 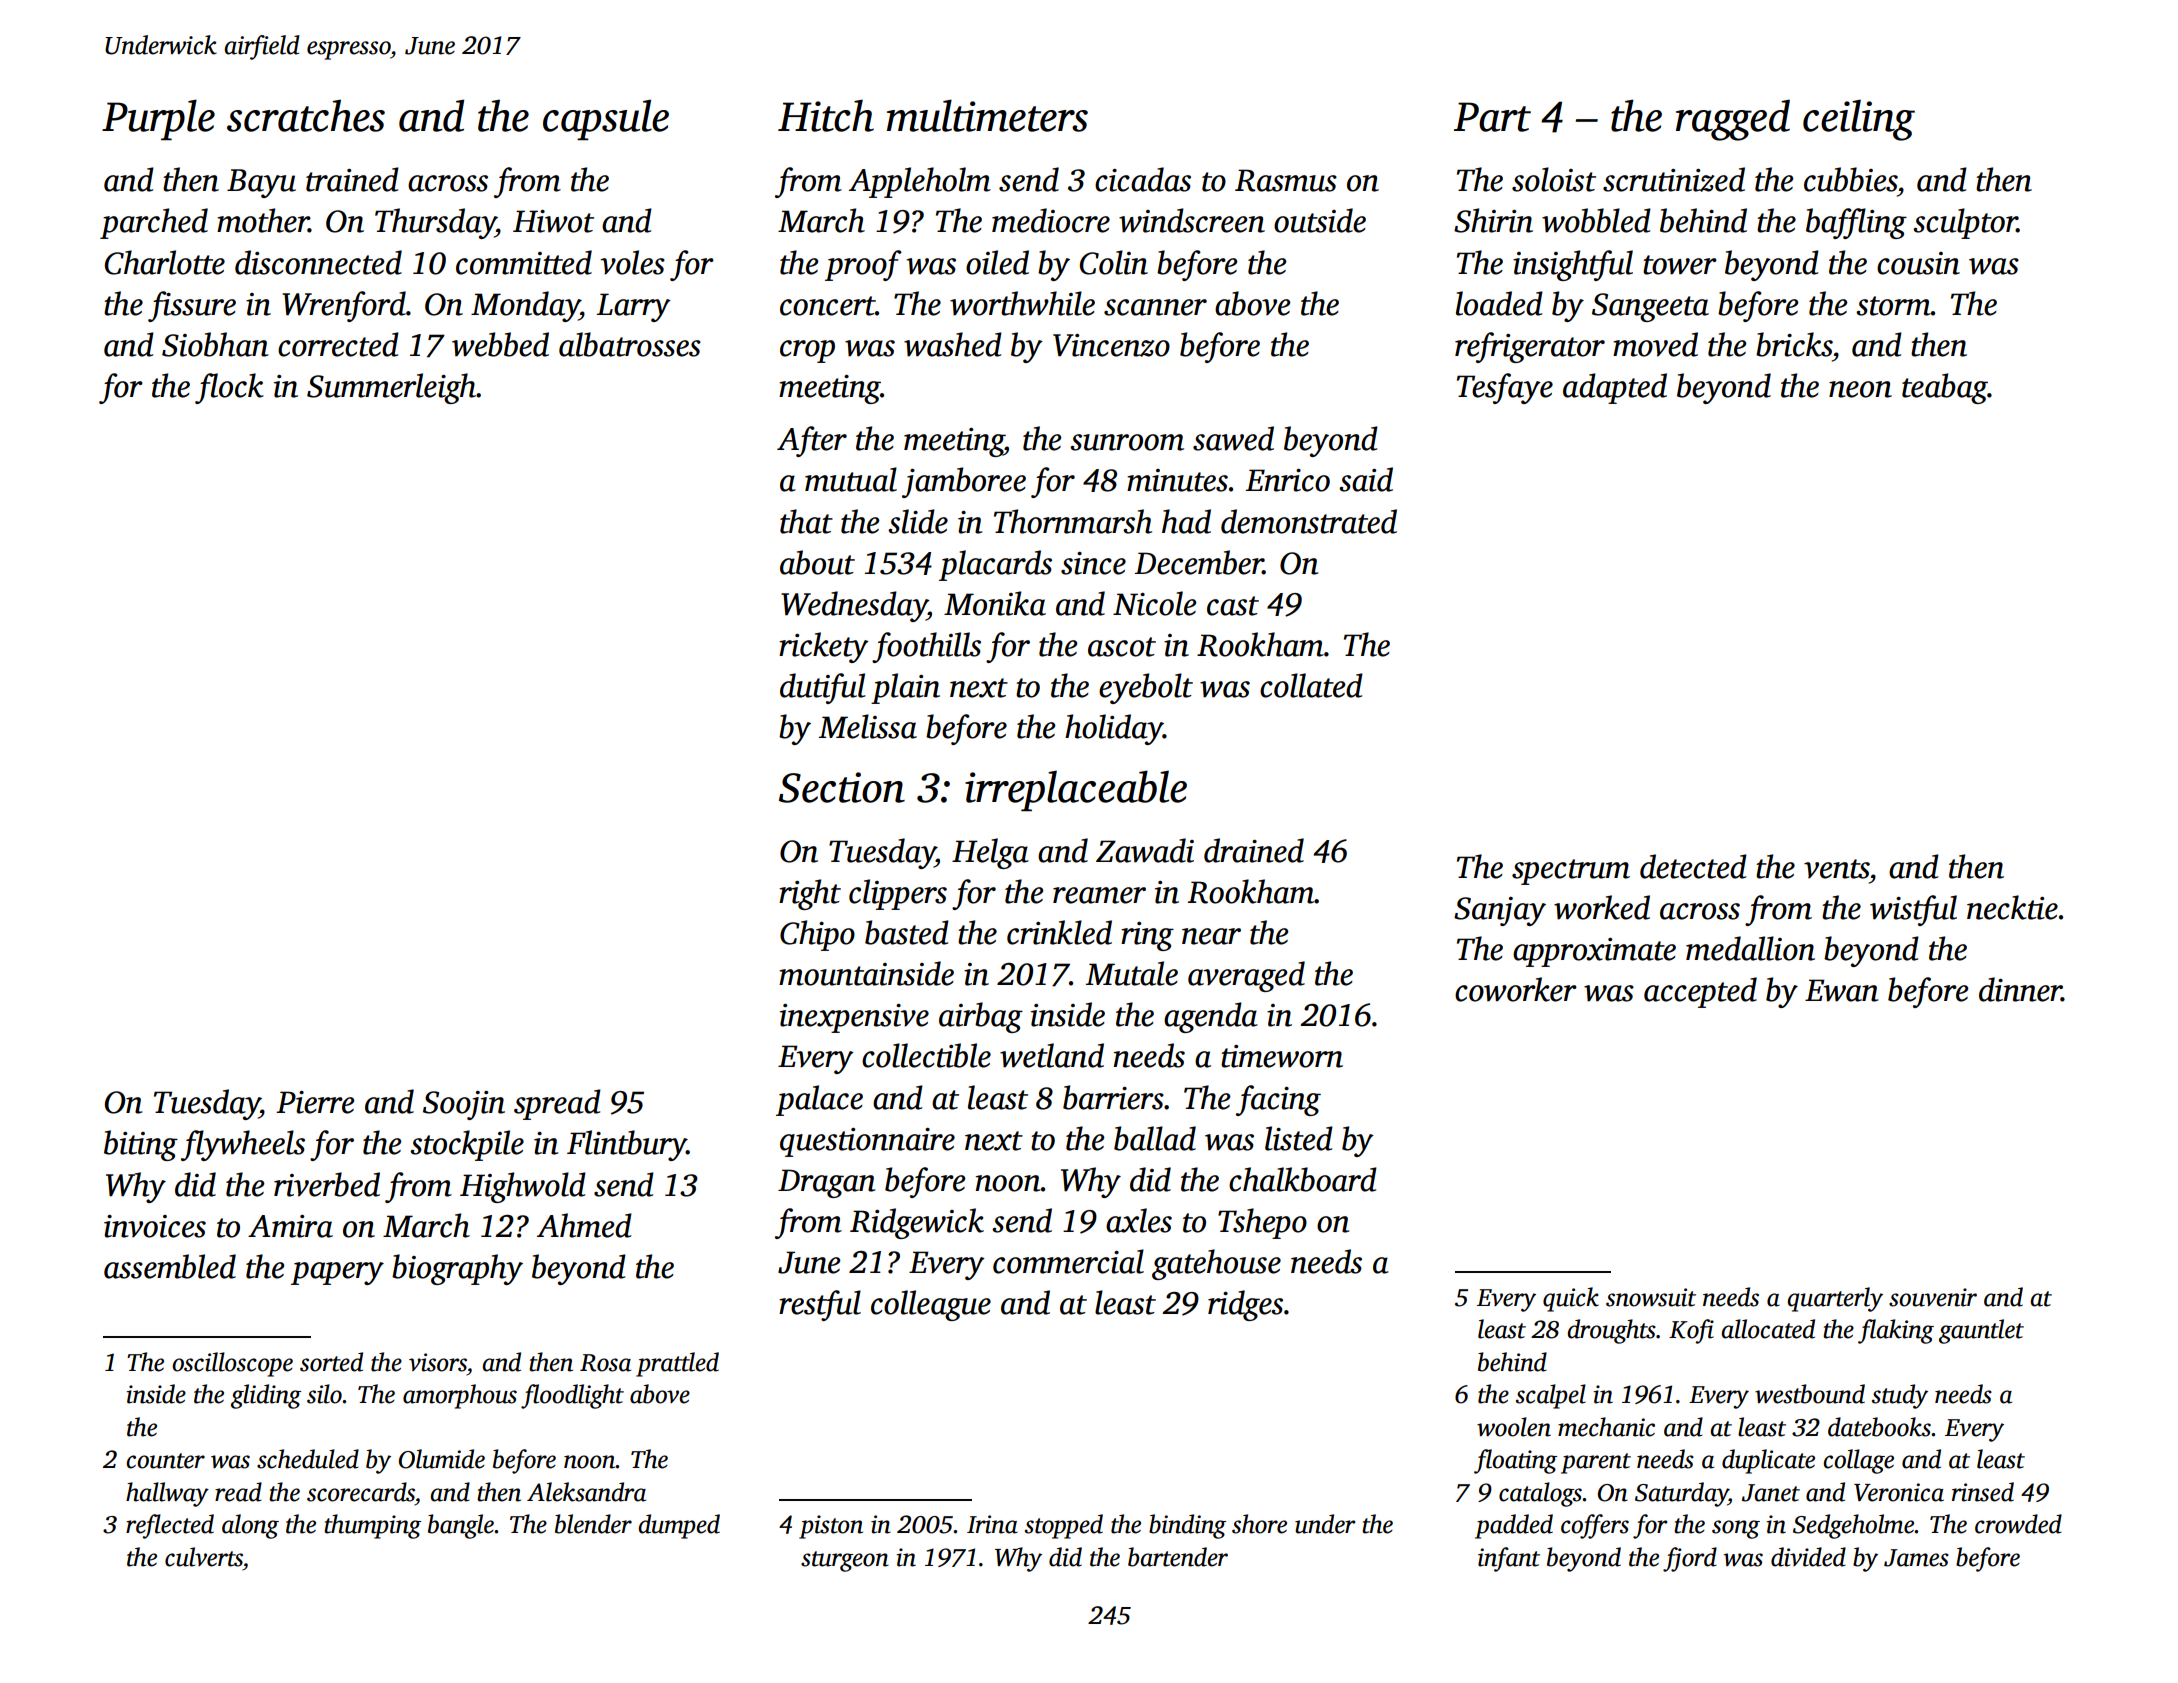 I want to click on adapted, so click(x=1615, y=388).
